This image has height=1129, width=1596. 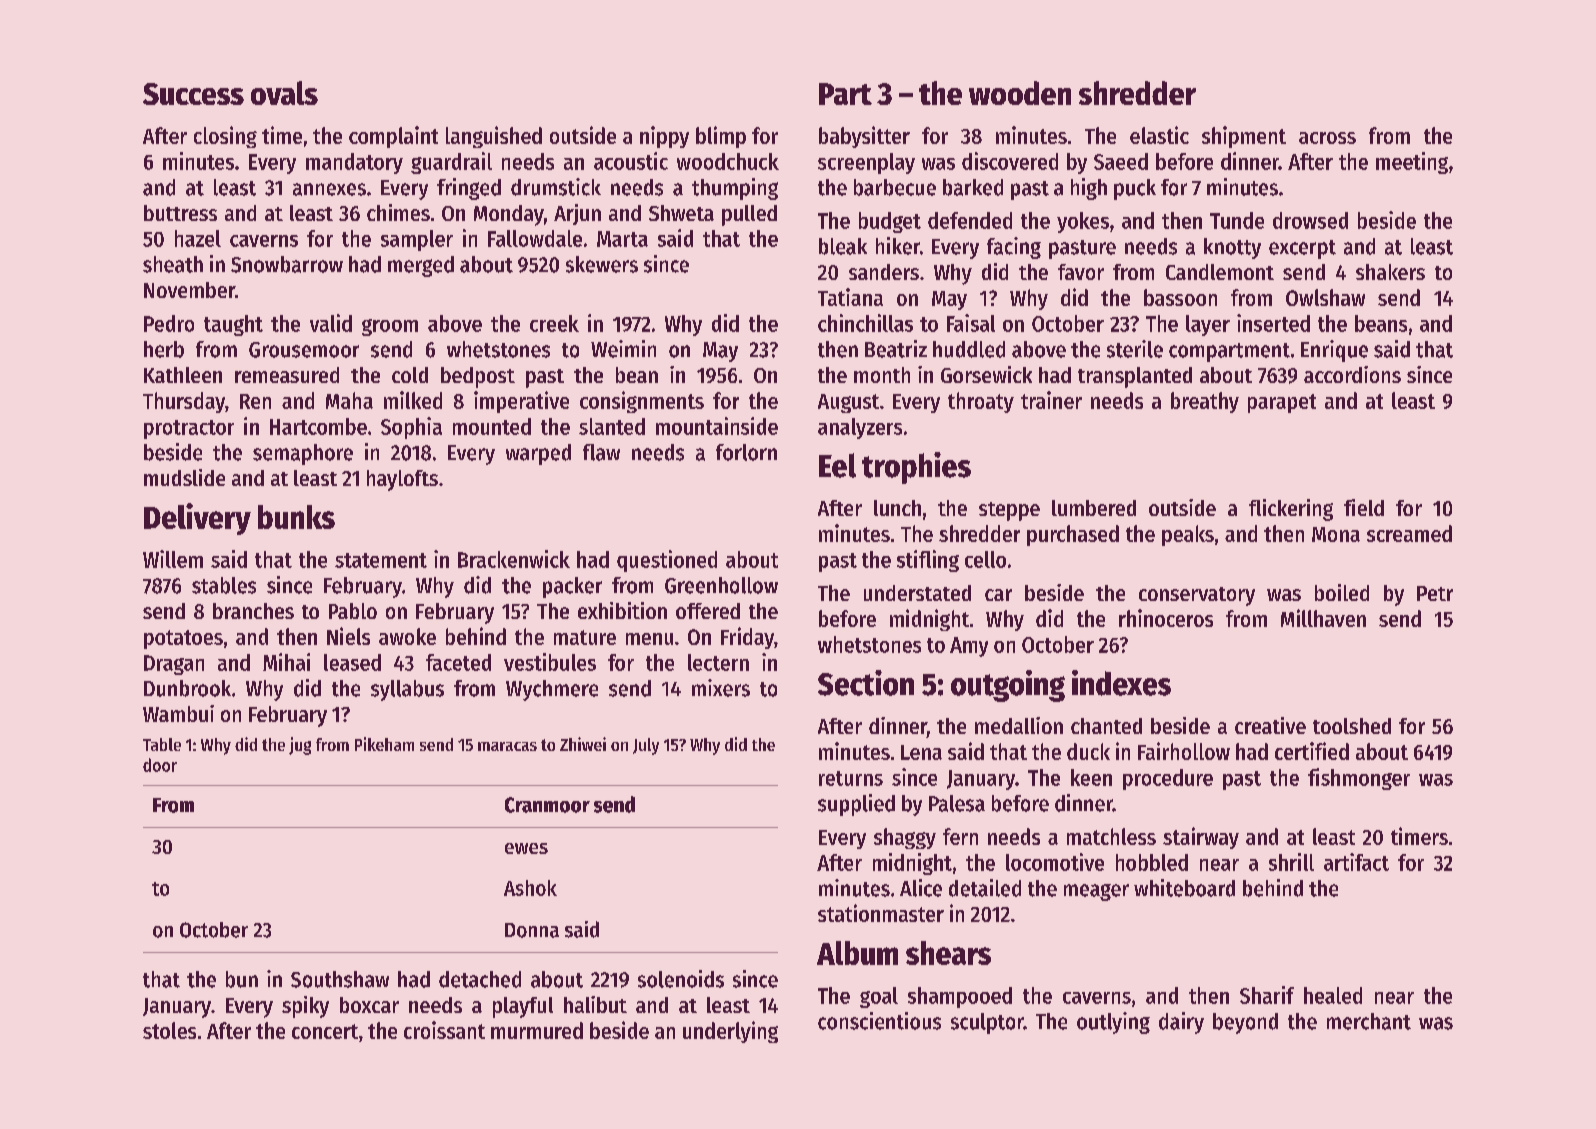 I want to click on stationmaster, so click(x=881, y=913).
